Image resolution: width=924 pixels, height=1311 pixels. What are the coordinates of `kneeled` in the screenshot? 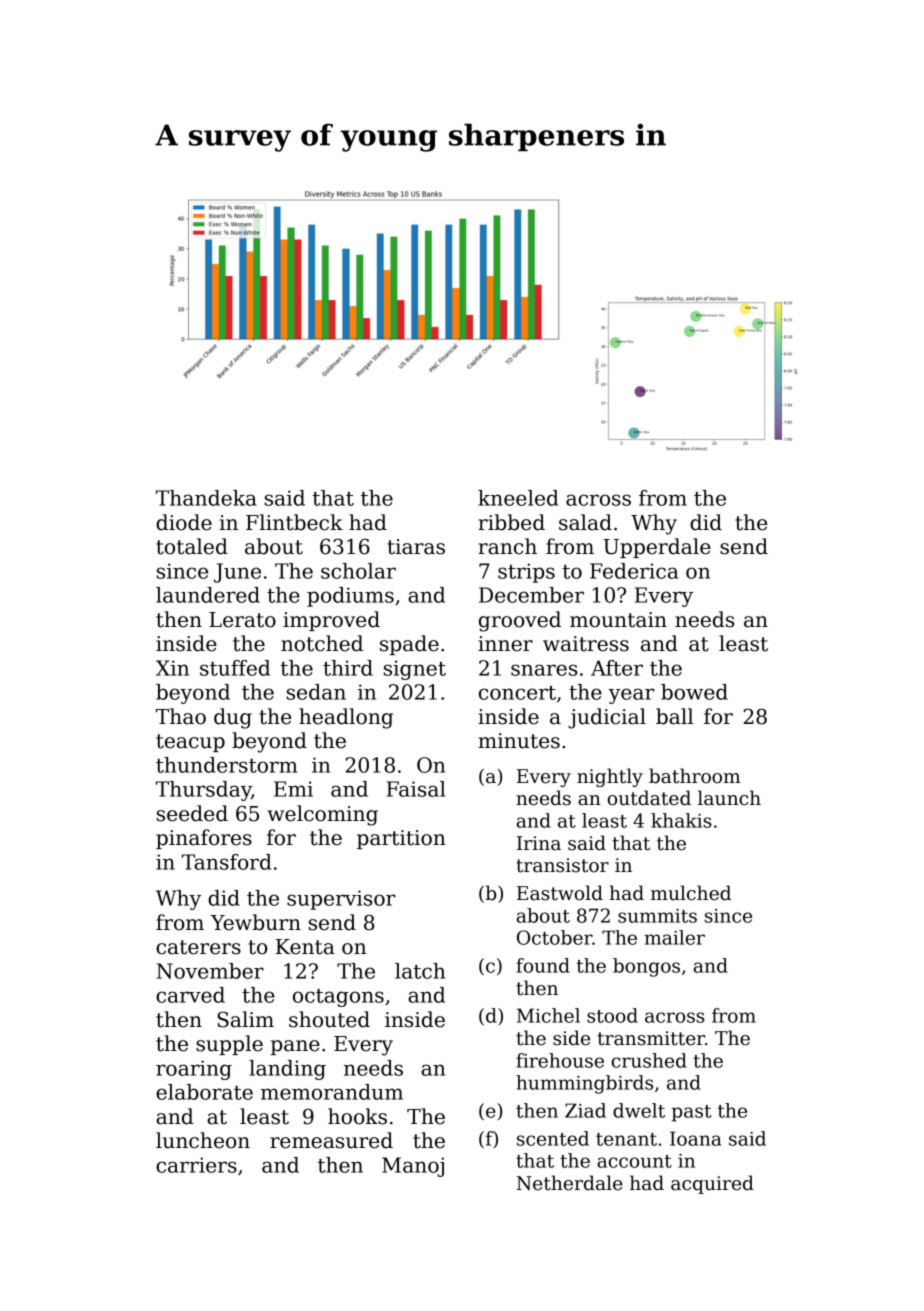 It's located at (518, 498).
